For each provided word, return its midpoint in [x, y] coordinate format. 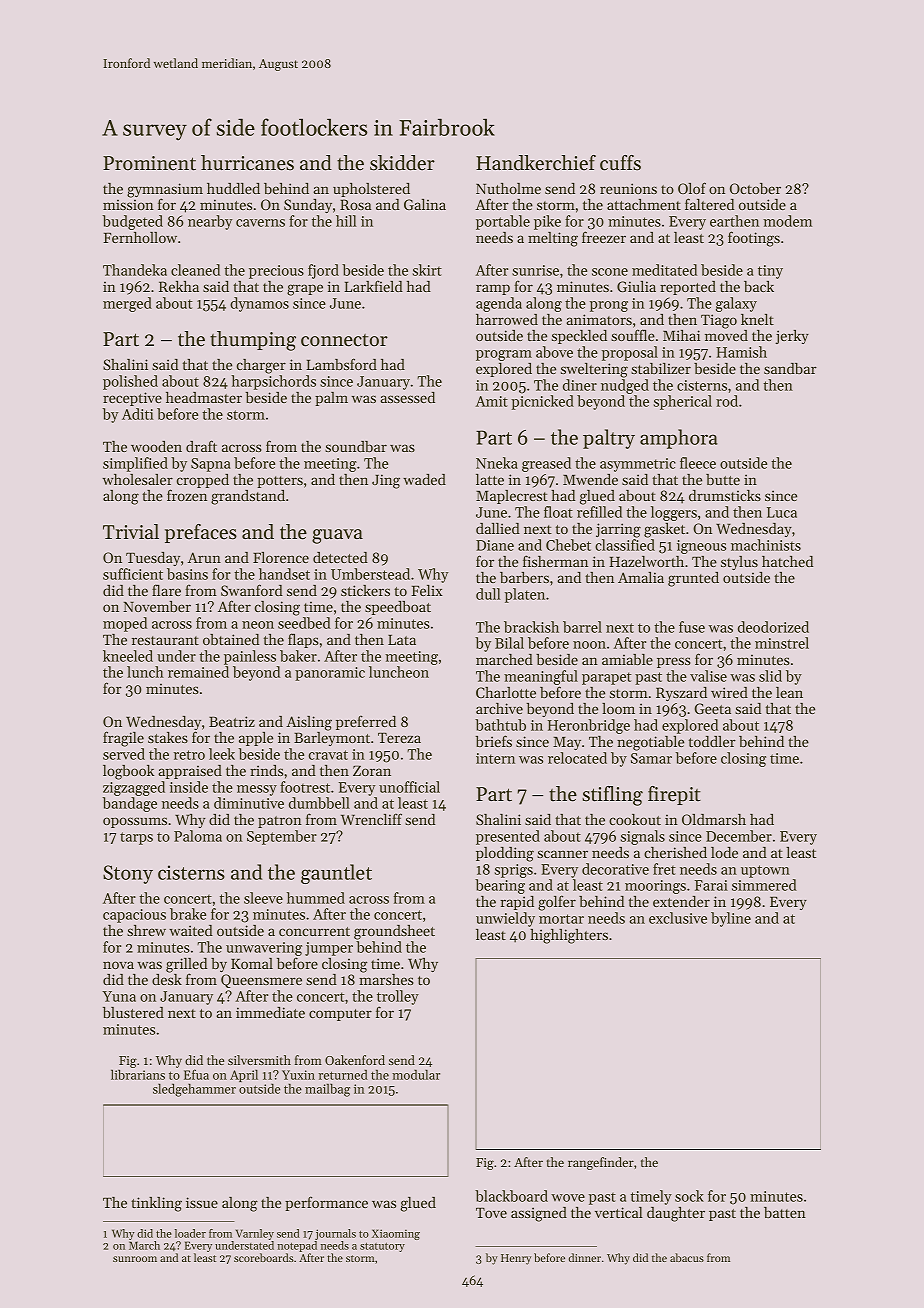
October [755, 188]
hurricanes [247, 163]
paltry [609, 439]
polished [130, 382]
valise [708, 676]
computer [340, 1015]
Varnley [255, 1234]
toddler [712, 741]
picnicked [542, 402]
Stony [128, 874]
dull [488, 594]
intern [495, 758]
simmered [764, 885]
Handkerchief [536, 163]
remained [198, 672]
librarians [138, 1074]
